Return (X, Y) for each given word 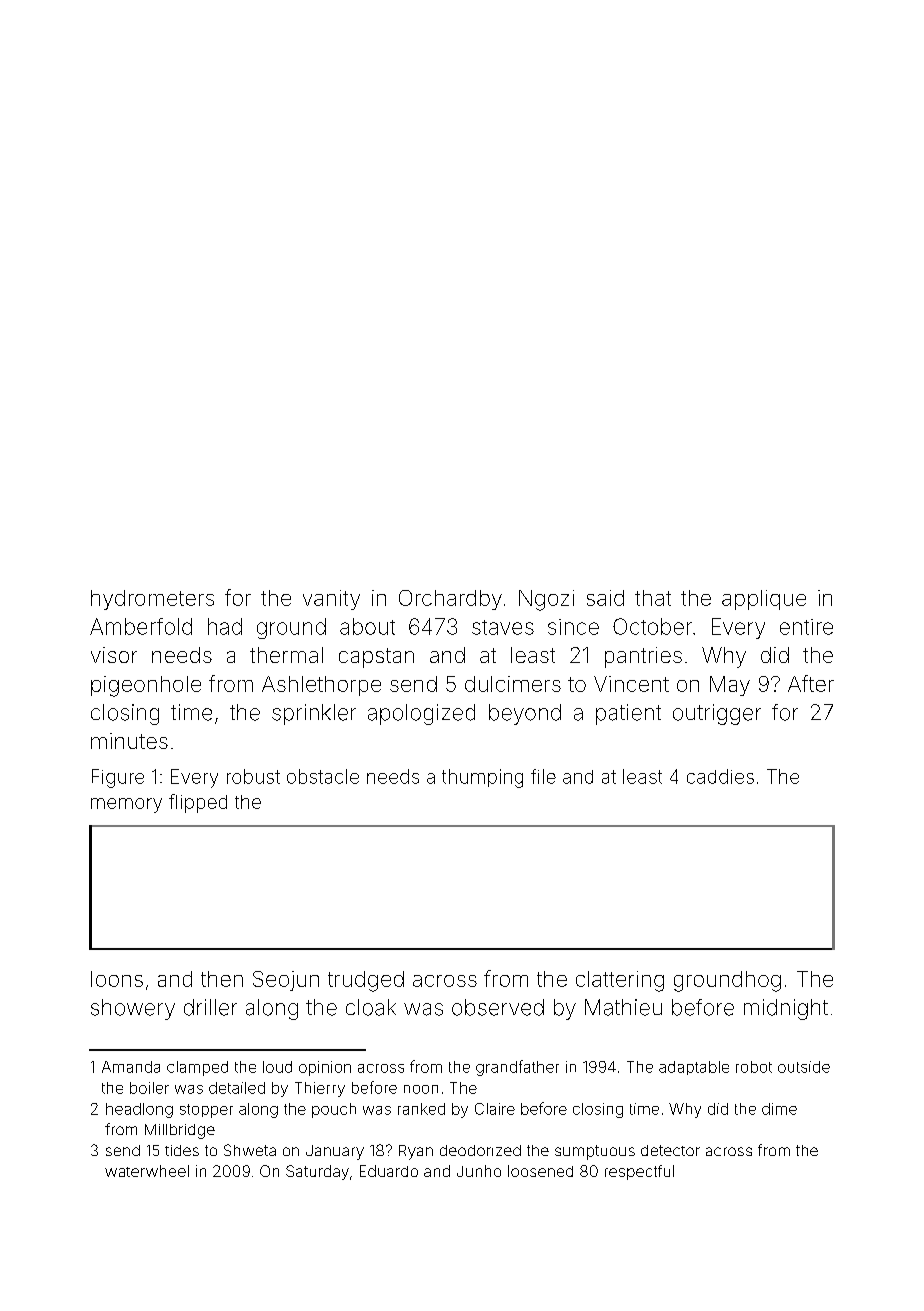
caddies (720, 776)
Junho (479, 1171)
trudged (366, 981)
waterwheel (147, 1171)
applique (764, 600)
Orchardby (450, 600)
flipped (198, 803)
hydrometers (152, 600)
